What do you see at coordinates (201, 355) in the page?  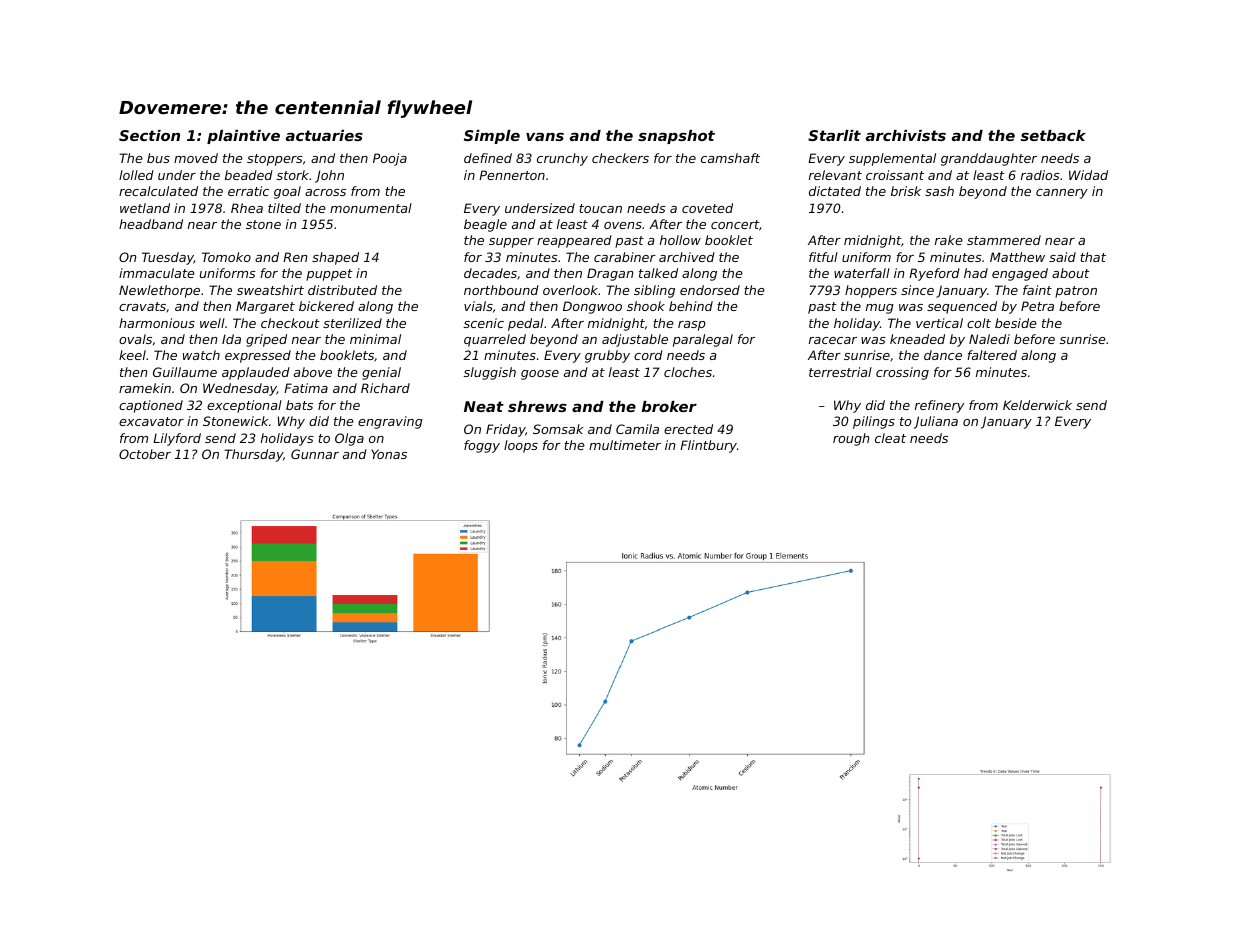 I see `watch` at bounding box center [201, 355].
